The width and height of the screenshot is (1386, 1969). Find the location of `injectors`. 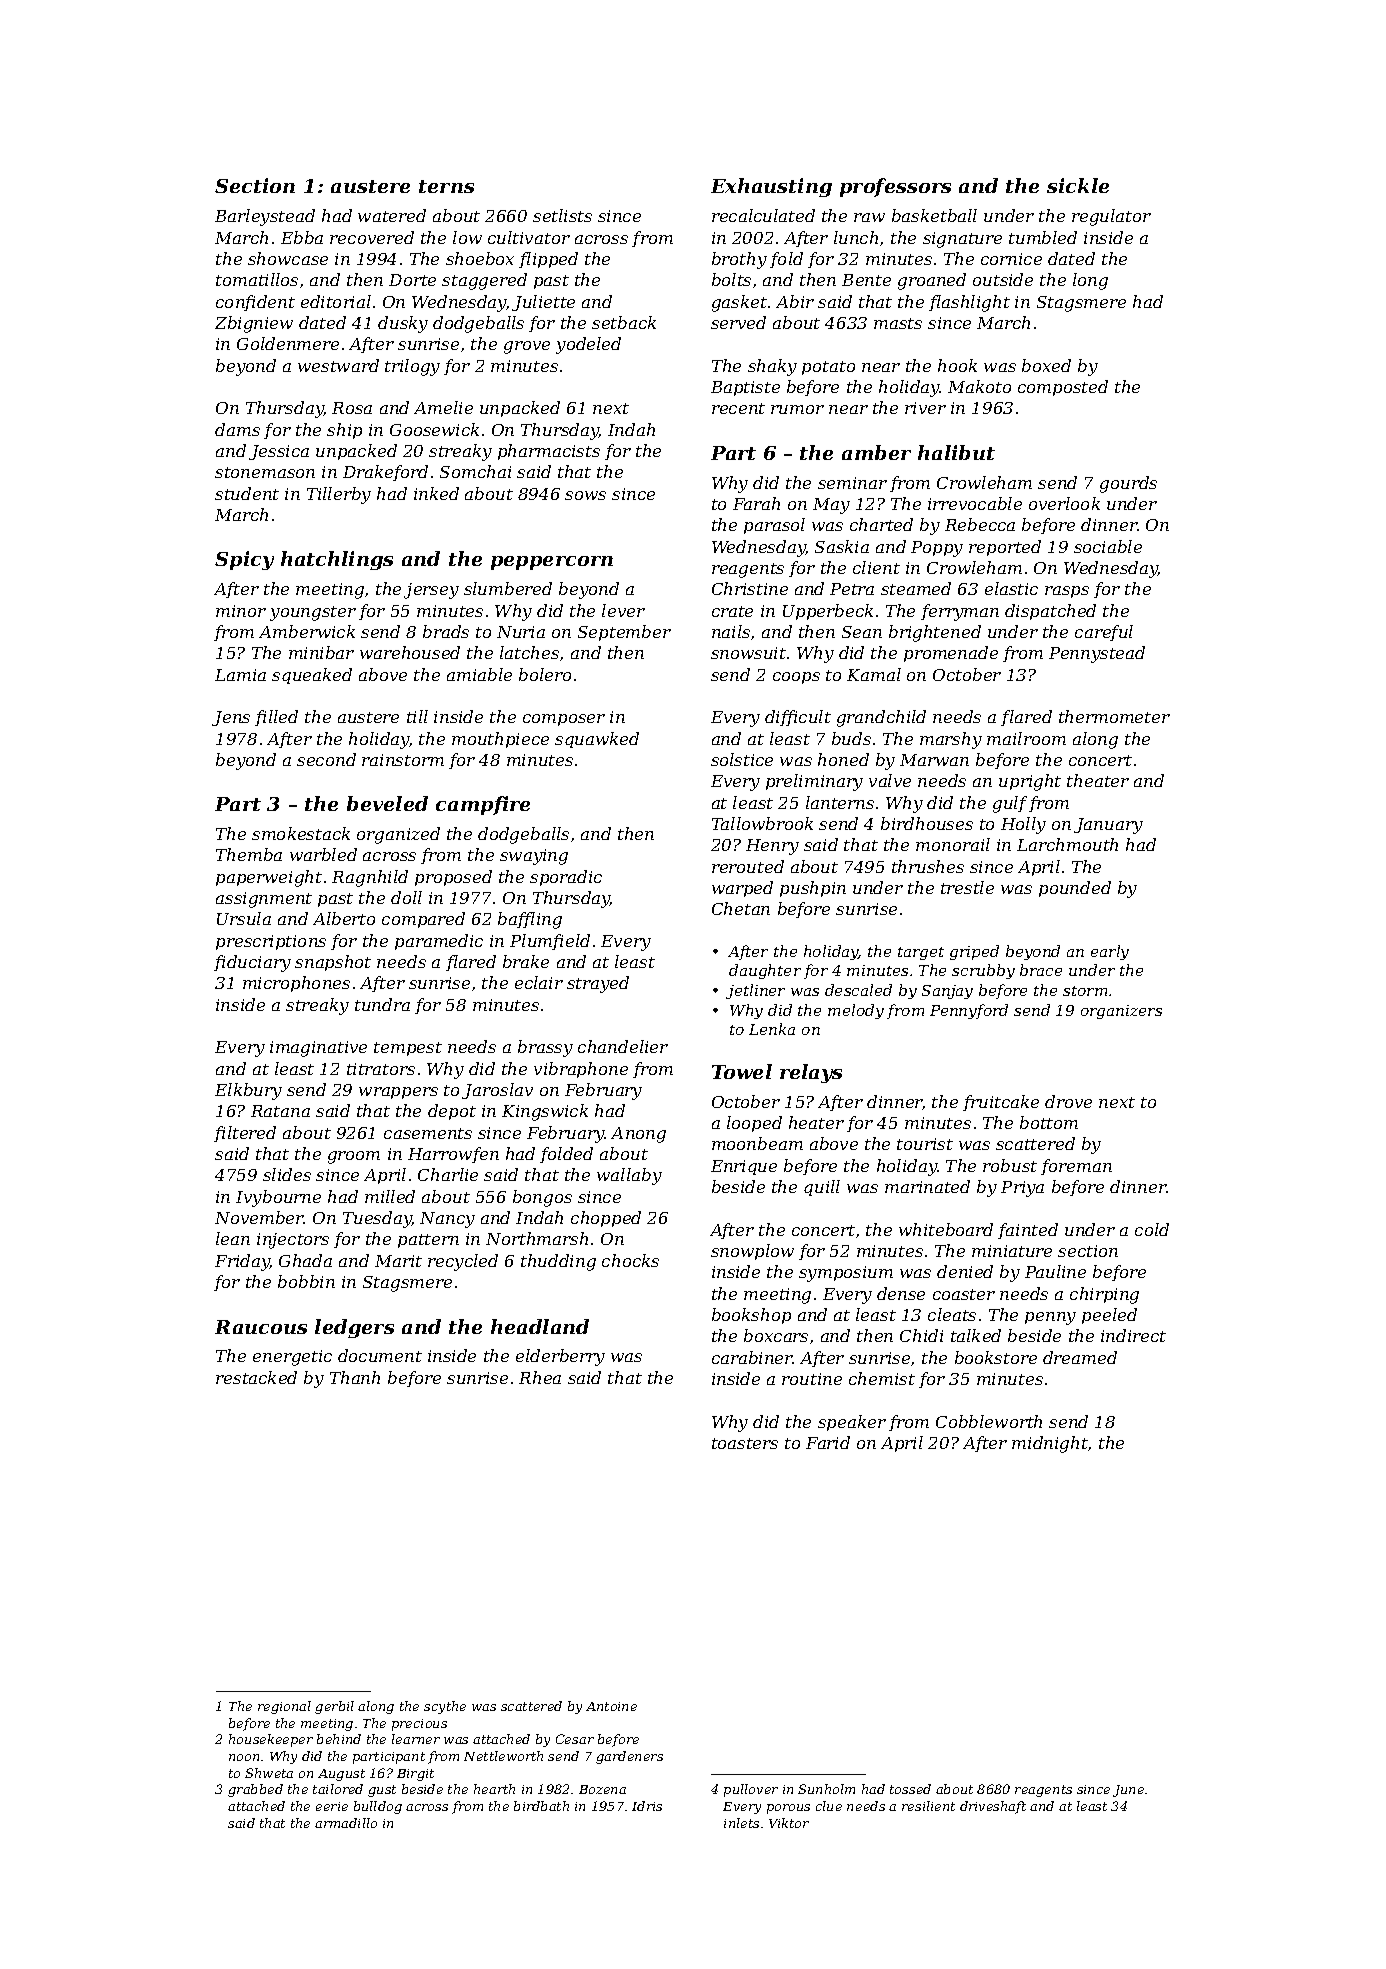

injectors is located at coordinates (293, 1241).
